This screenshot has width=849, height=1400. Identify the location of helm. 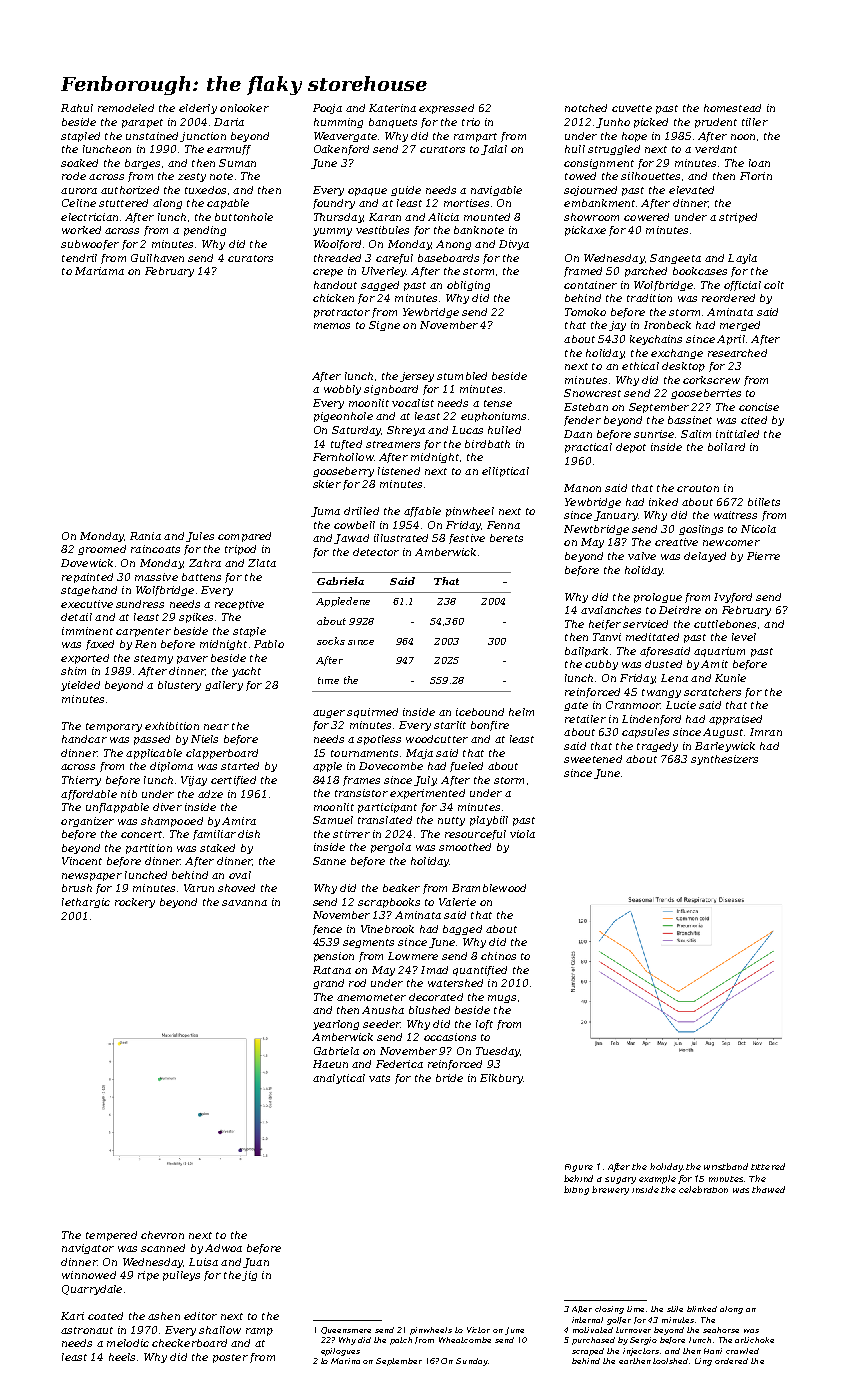
(521, 712).
